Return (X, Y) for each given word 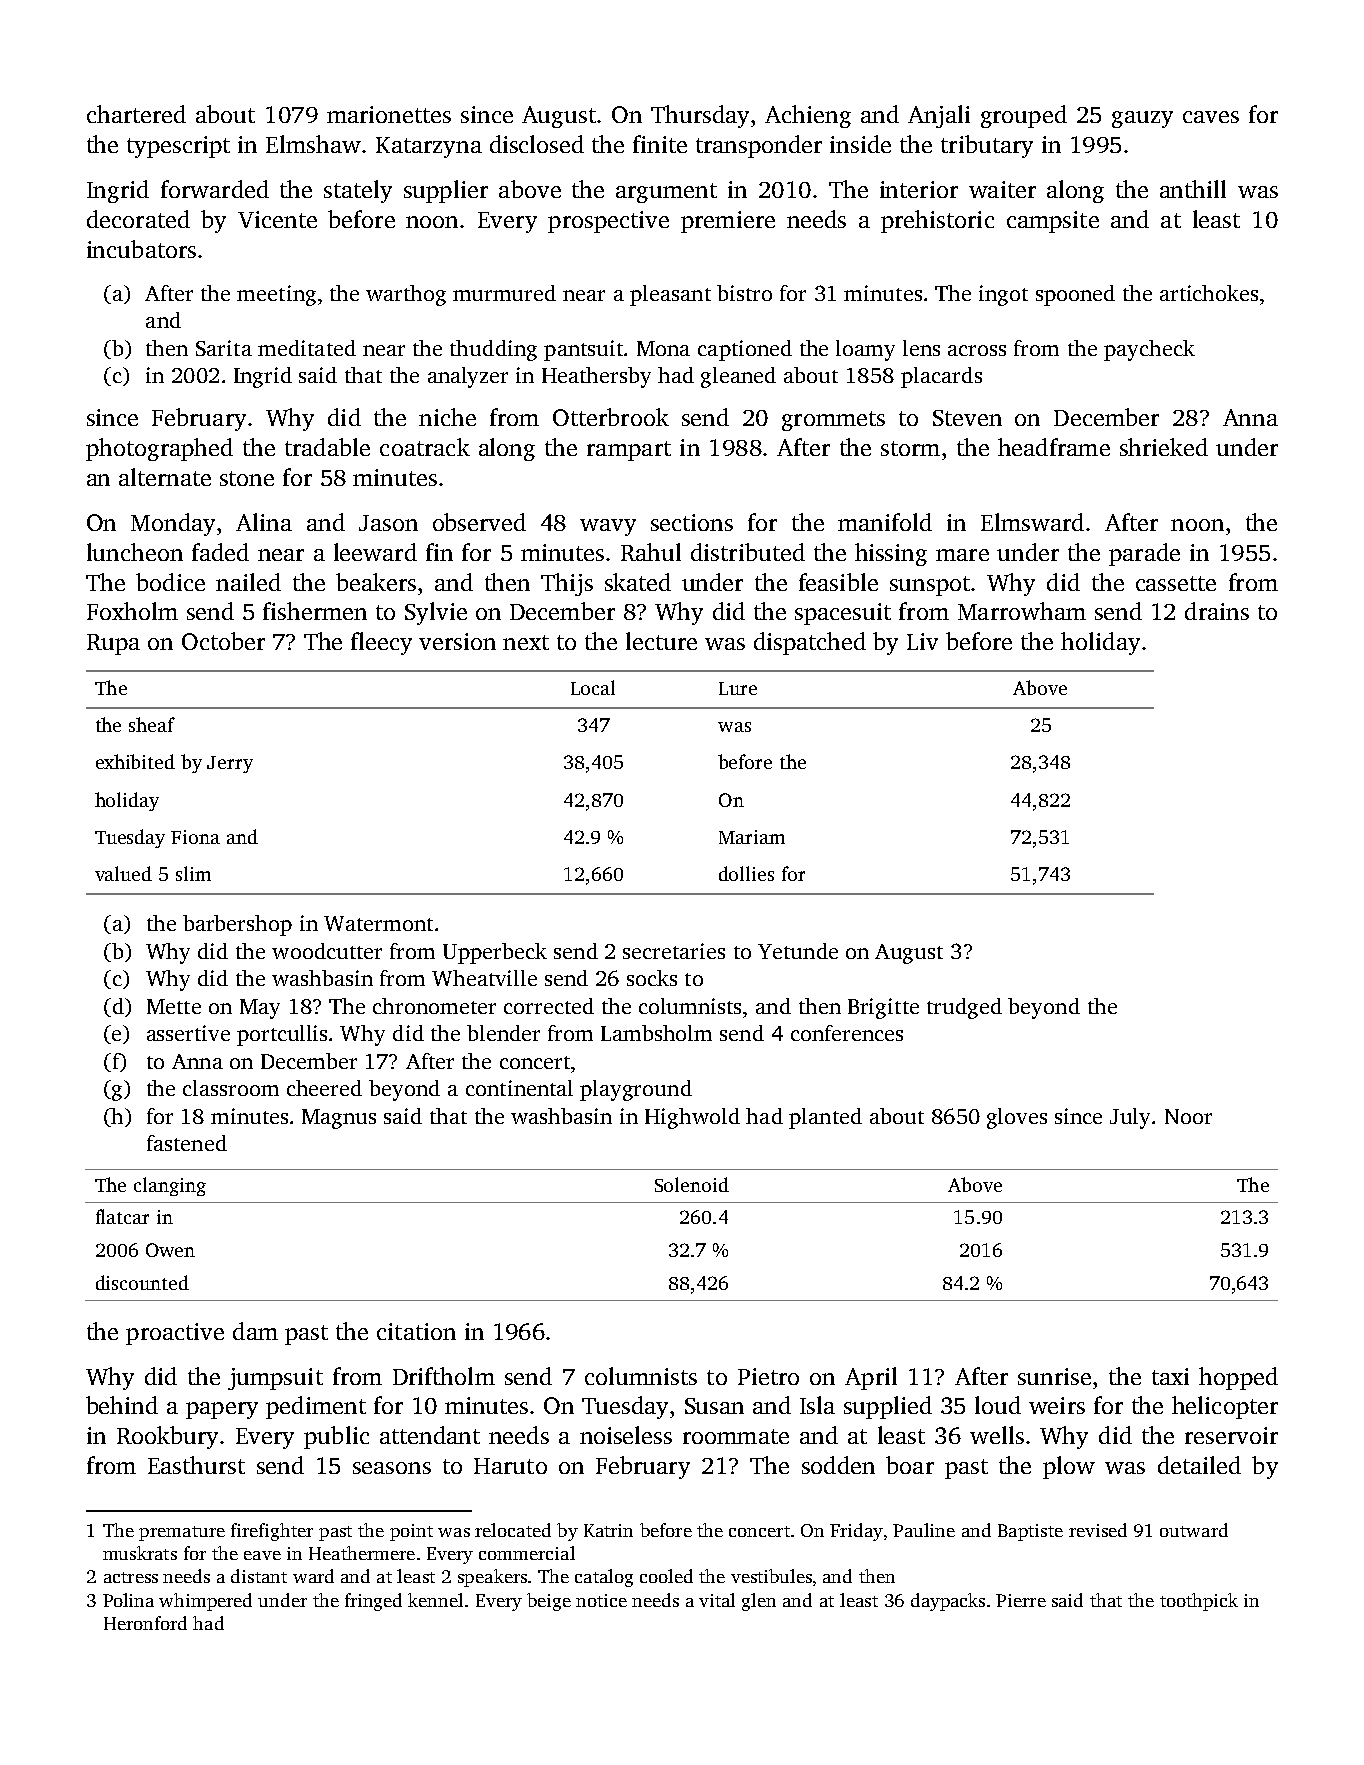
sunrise (1054, 1376)
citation (416, 1331)
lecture (661, 641)
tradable (327, 447)
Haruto (510, 1466)
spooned (1075, 295)
